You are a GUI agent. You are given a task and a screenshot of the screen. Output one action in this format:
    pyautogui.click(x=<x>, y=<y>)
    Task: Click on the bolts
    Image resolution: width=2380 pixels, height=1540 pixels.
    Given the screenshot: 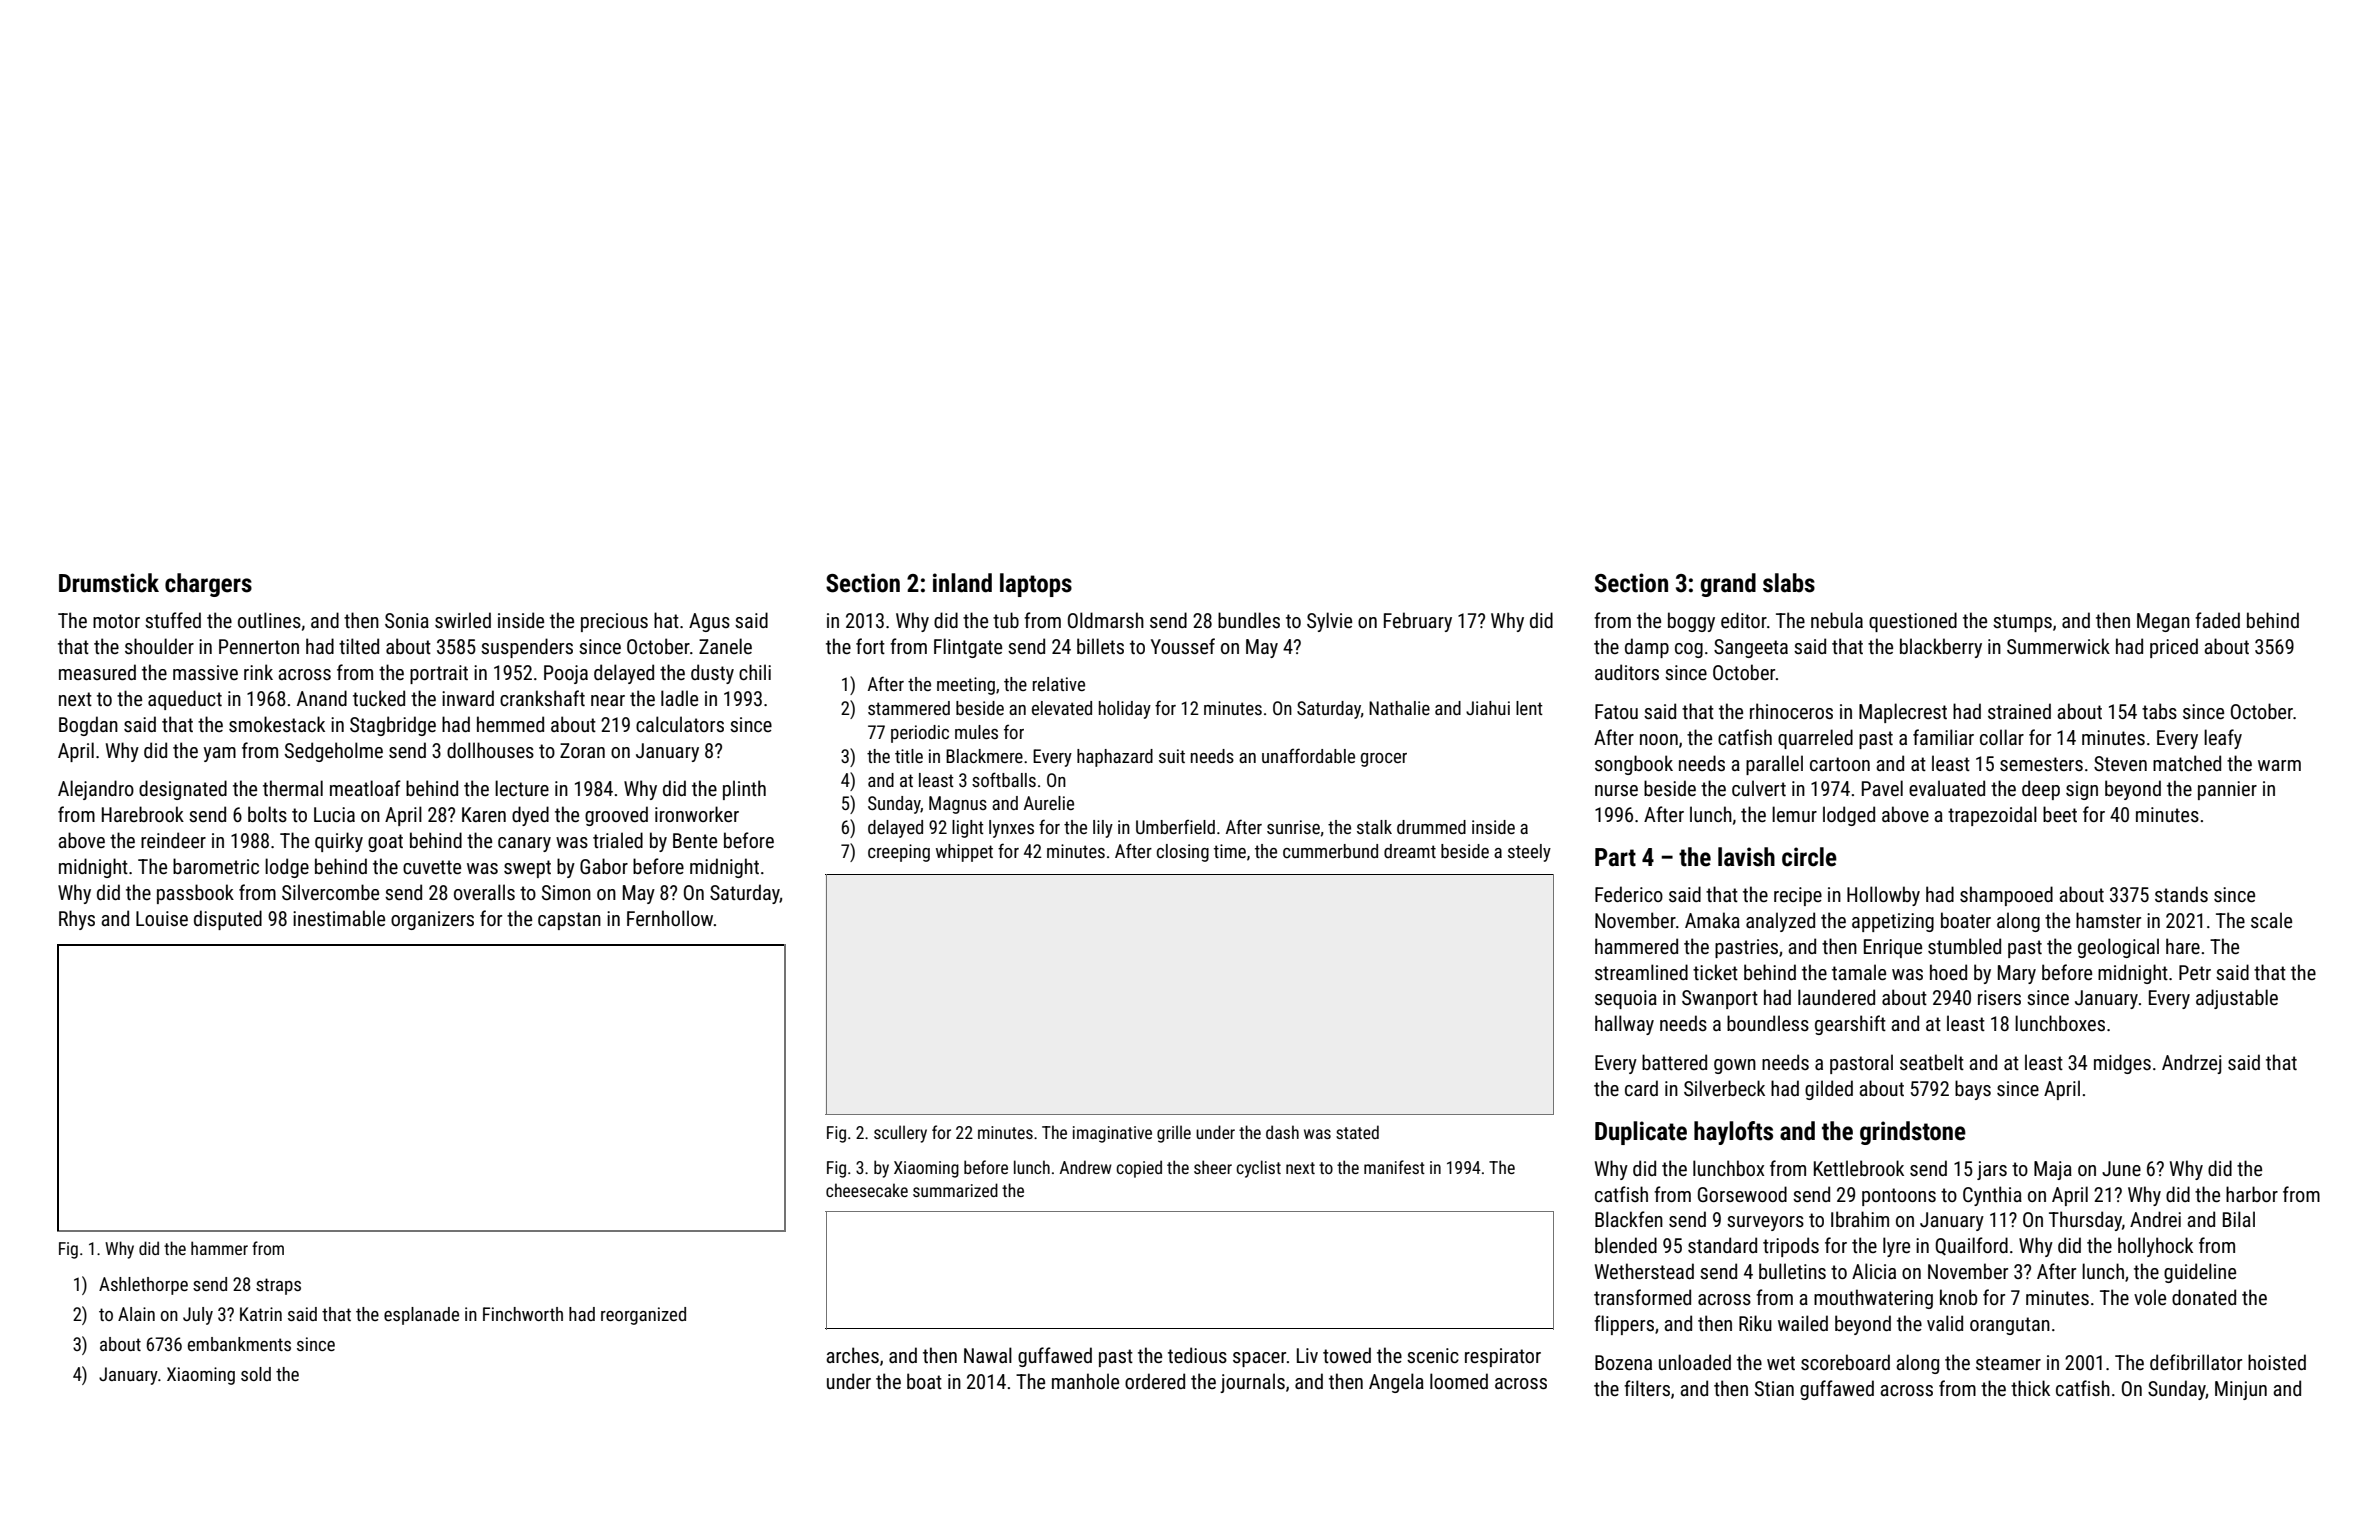 What is the action you would take?
    pyautogui.click(x=267, y=814)
